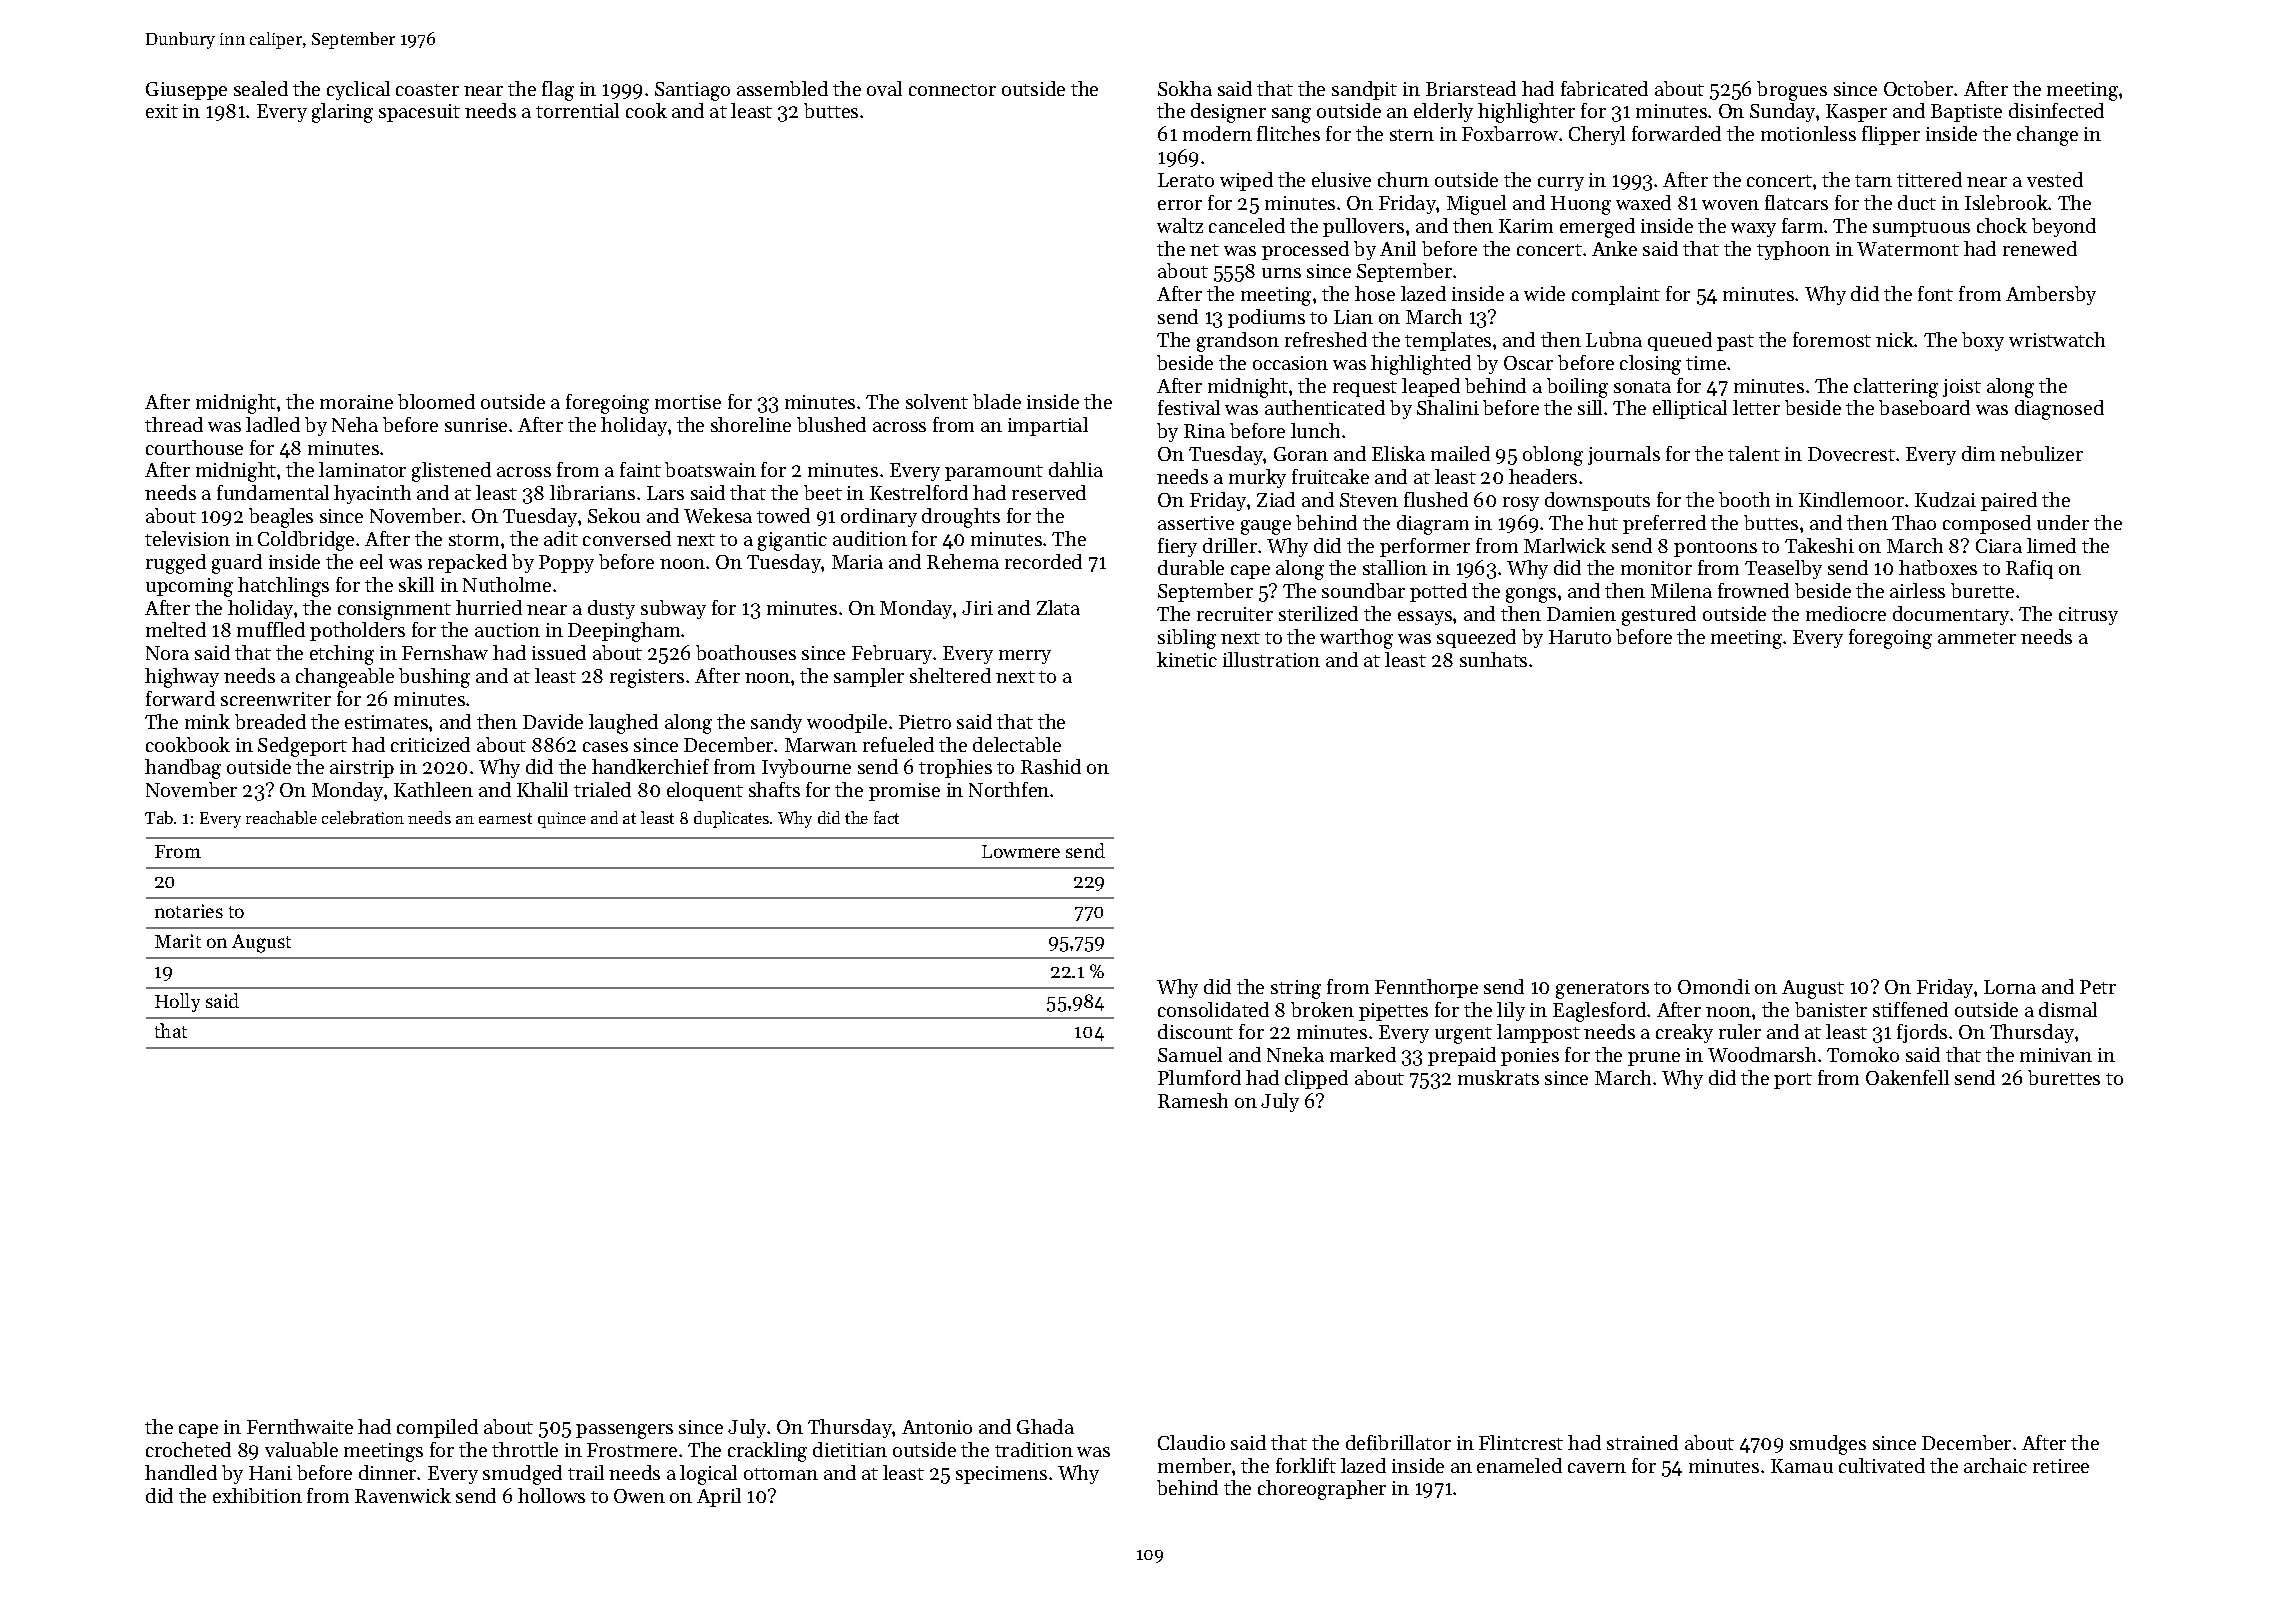 The width and height of the screenshot is (2272, 1607). Describe the element at coordinates (623, 724) in the screenshot. I see `laughed` at that location.
